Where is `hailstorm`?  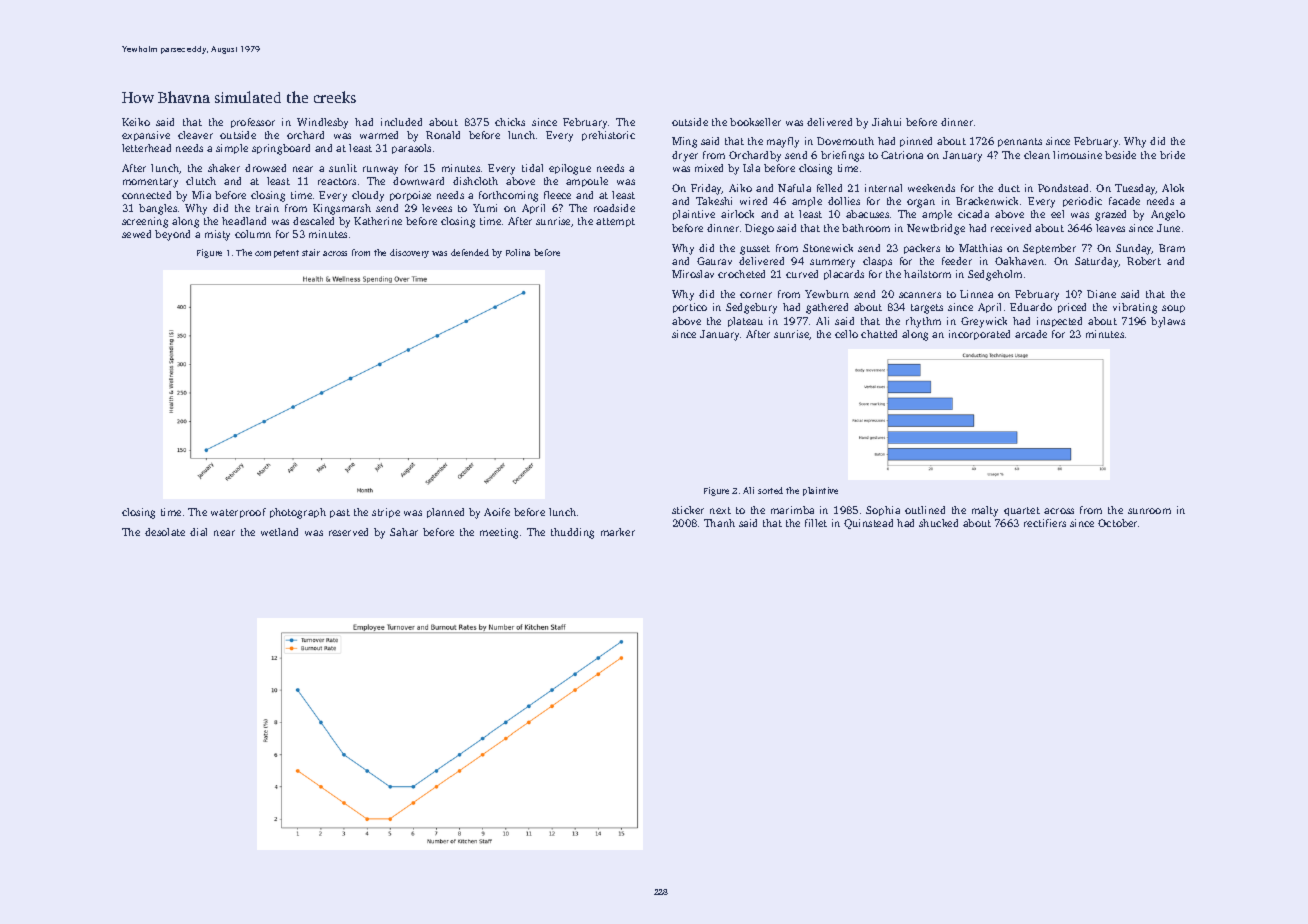 hailstorm is located at coordinates (927, 274).
